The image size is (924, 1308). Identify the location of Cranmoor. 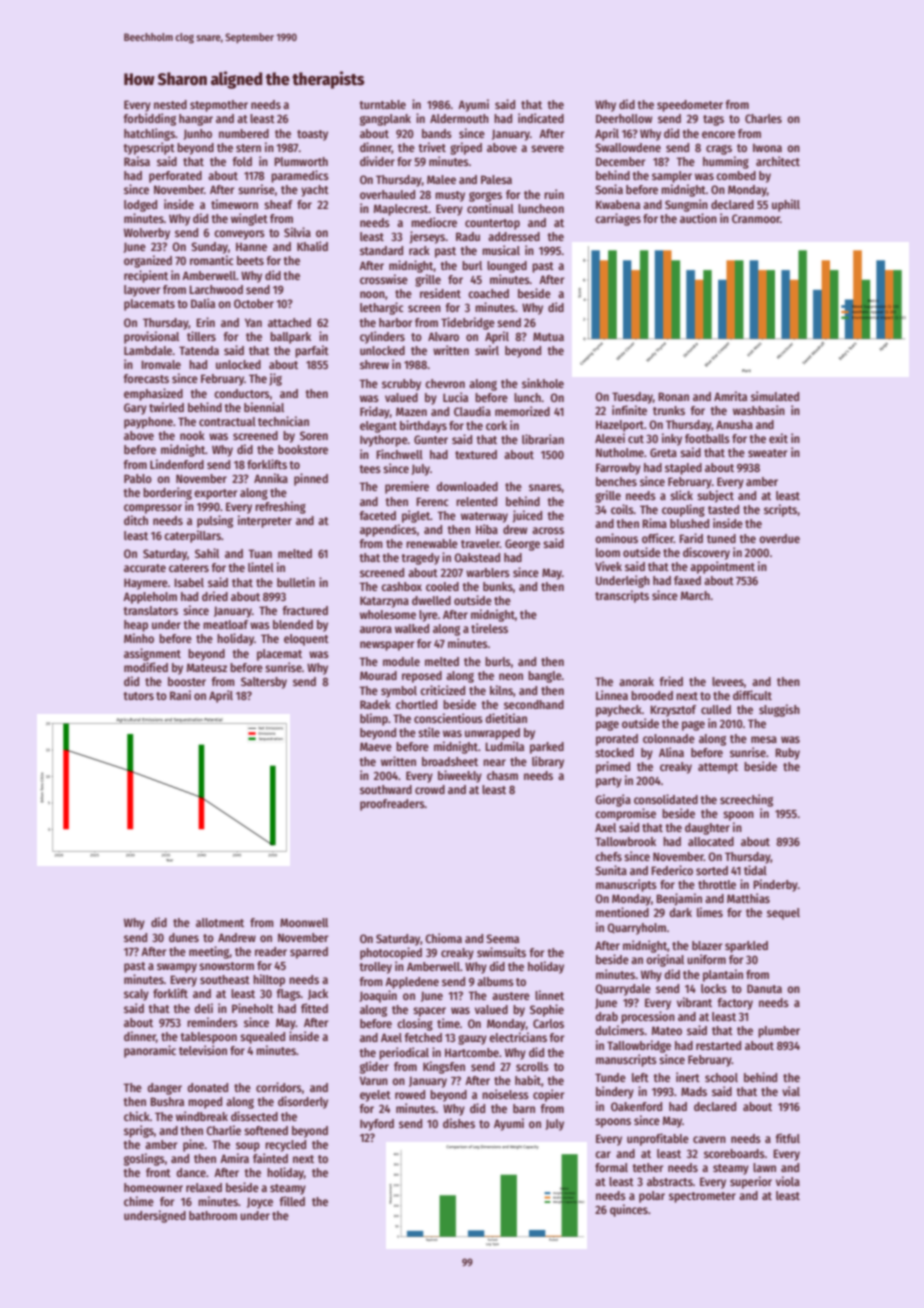
(756, 218).
